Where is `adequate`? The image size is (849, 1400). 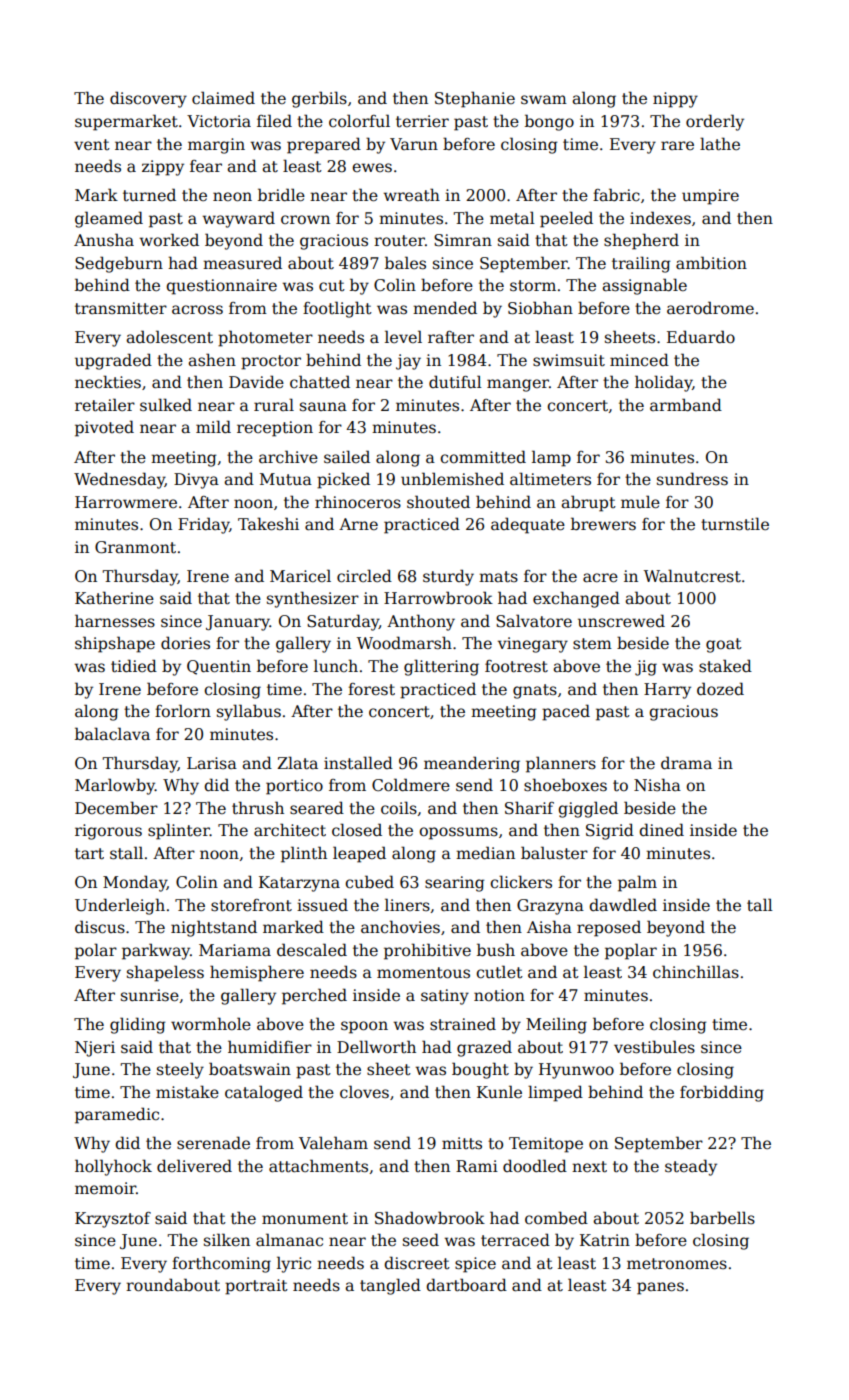 adequate is located at coordinates (528, 525).
